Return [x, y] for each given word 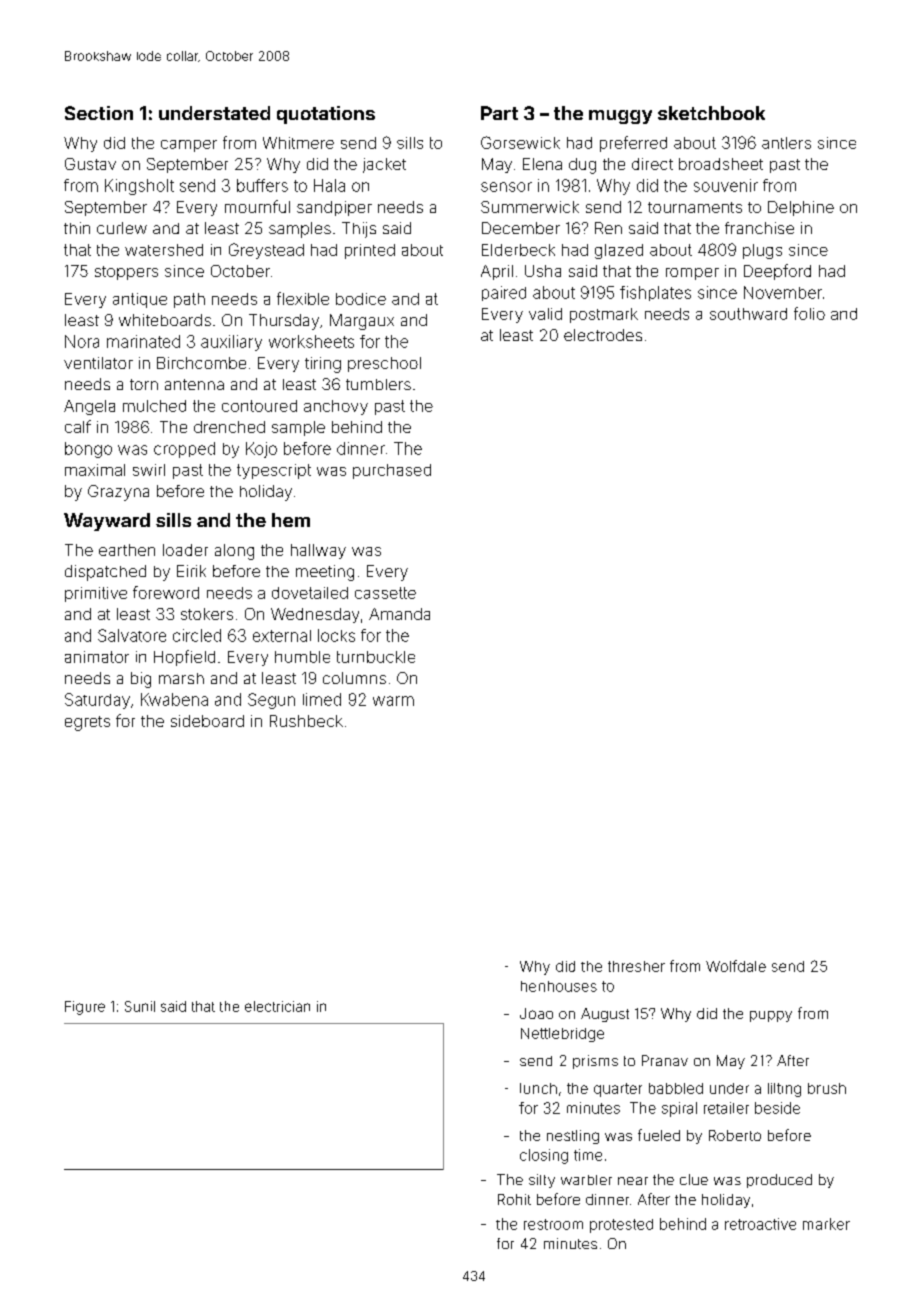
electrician [277, 1006]
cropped [184, 450]
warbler [586, 1180]
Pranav [665, 1060]
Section [99, 113]
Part [499, 113]
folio [809, 313]
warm [393, 701]
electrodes [603, 335]
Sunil [140, 1006]
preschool [384, 364]
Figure [85, 1008]
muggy [620, 117]
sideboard [207, 721]
